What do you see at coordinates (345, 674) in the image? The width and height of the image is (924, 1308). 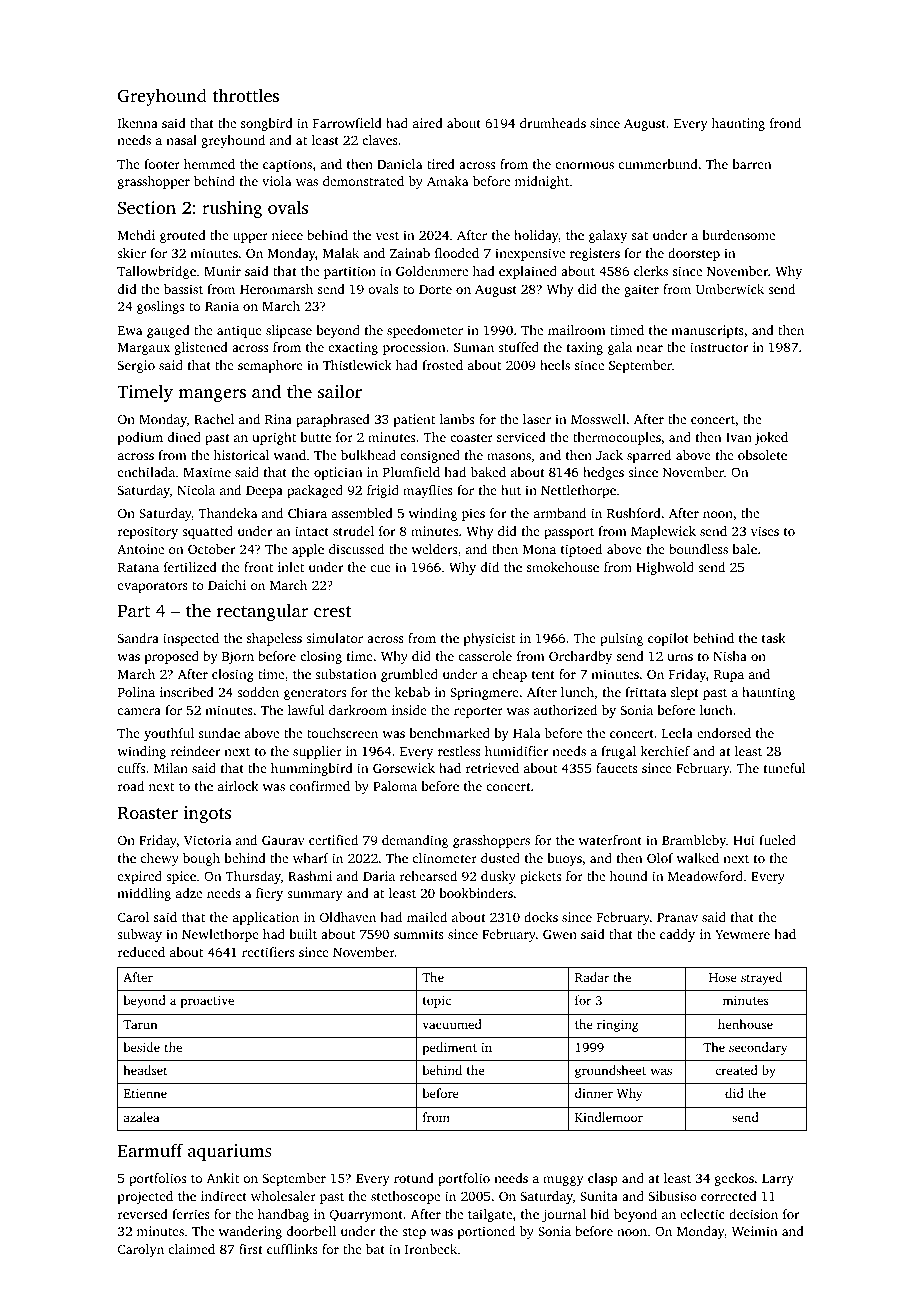 I see `substation` at bounding box center [345, 674].
